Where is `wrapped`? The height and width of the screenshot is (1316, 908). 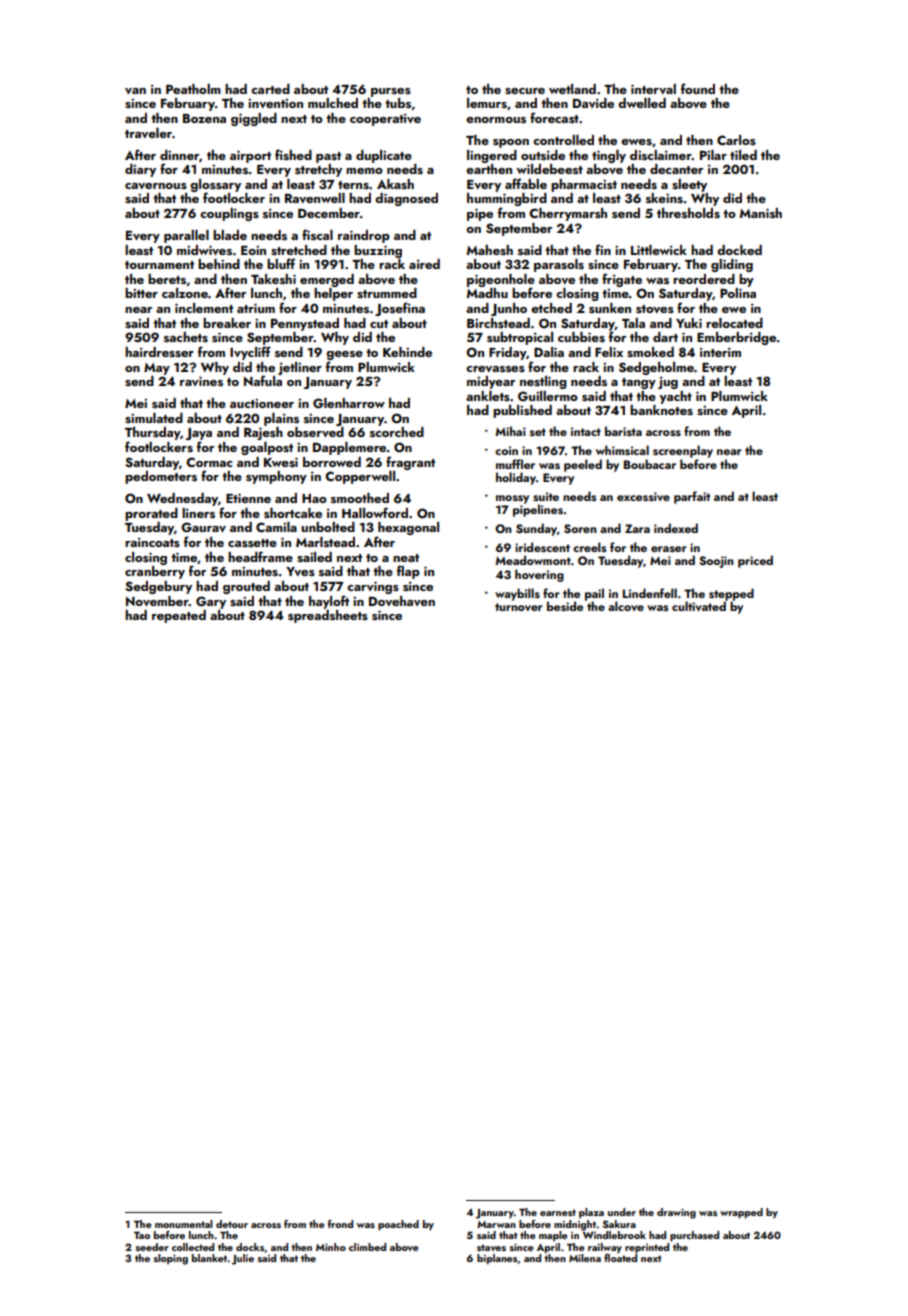 wrapped is located at coordinates (741, 1213).
